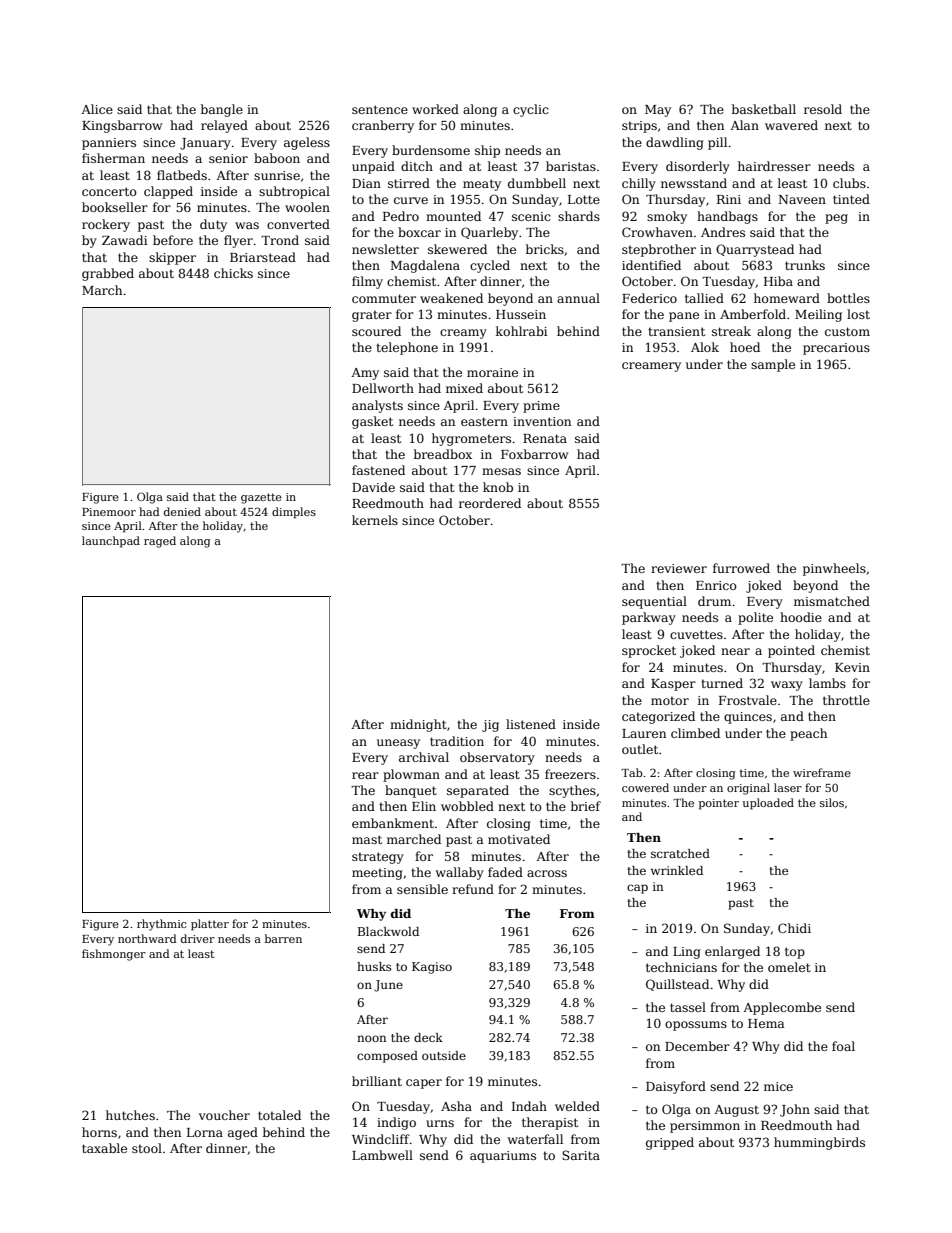 Image resolution: width=952 pixels, height=1233 pixels. What do you see at coordinates (658, 111) in the screenshot?
I see `May` at bounding box center [658, 111].
